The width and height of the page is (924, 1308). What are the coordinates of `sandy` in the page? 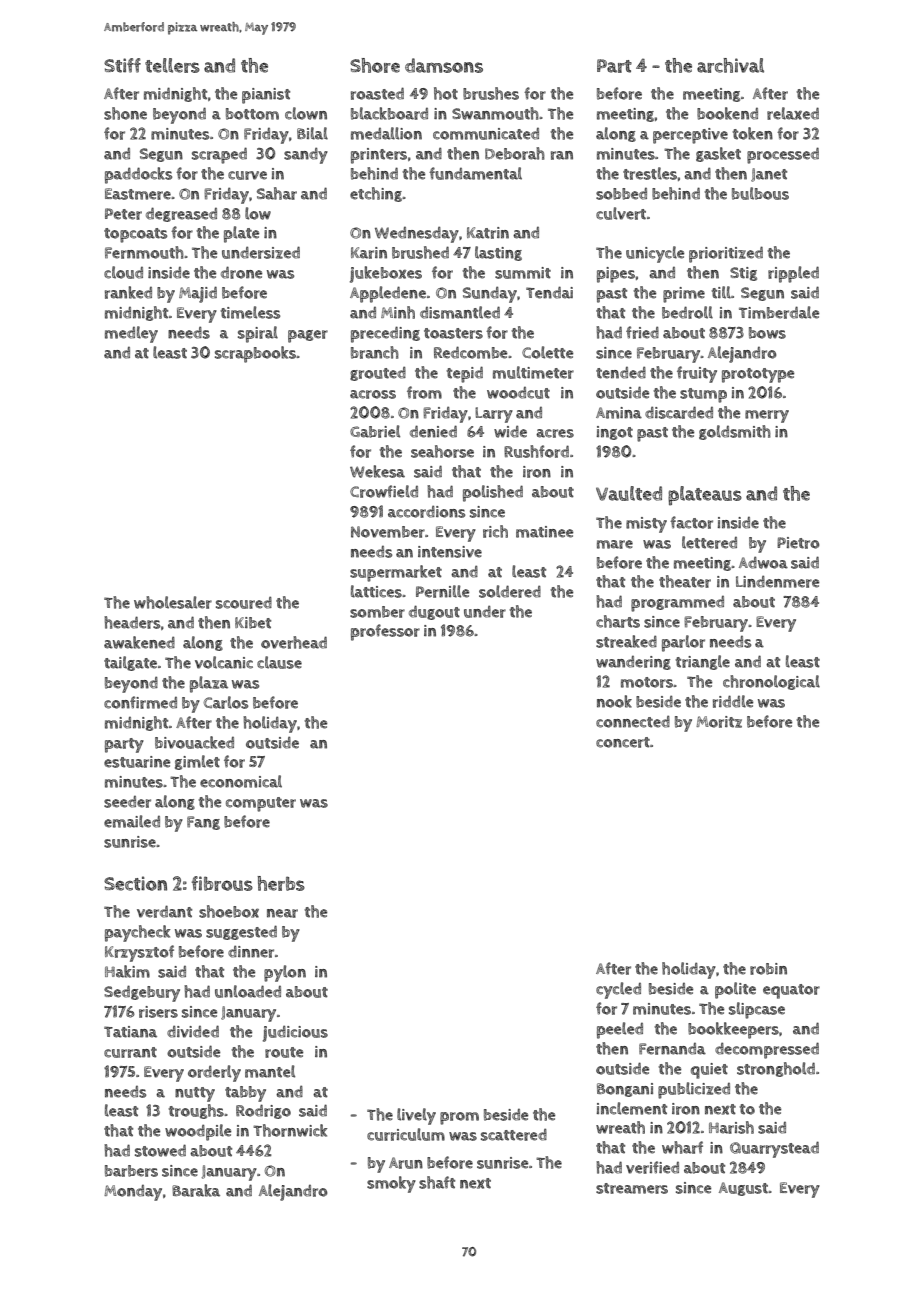 It's located at (306, 156).
